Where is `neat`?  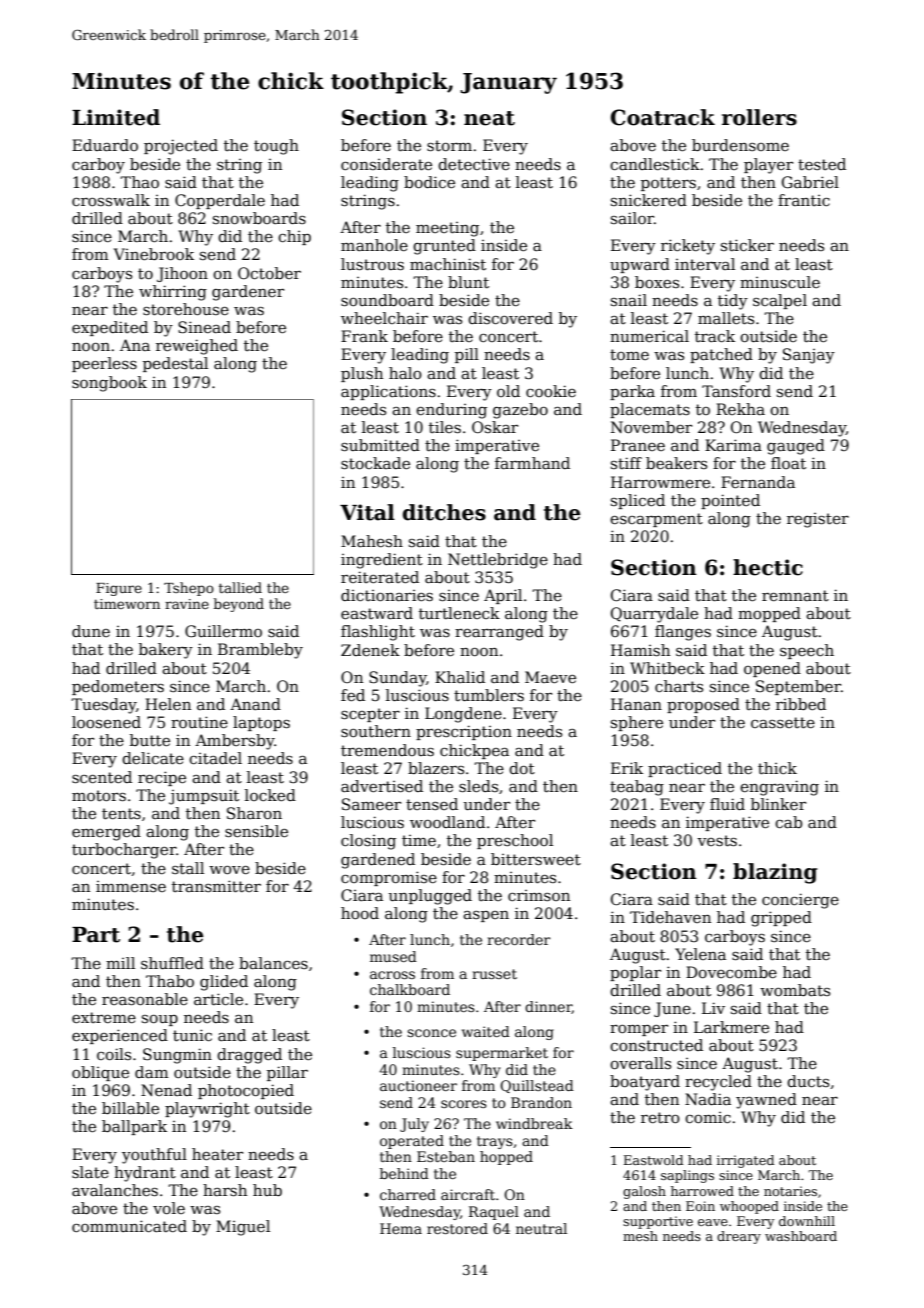
neat is located at coordinates (489, 118).
